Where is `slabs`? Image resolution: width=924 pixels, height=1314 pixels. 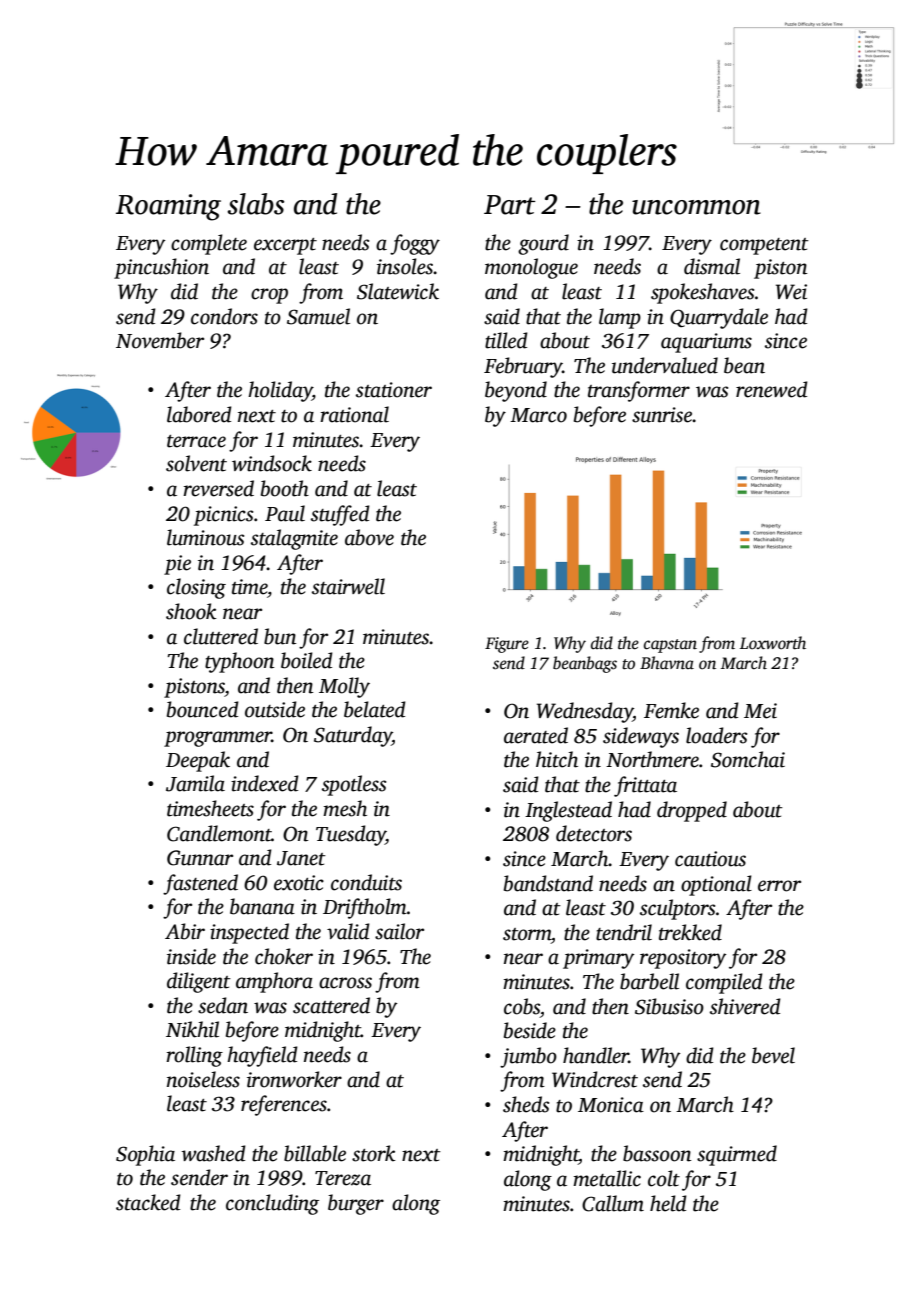 slabs is located at coordinates (255, 204).
